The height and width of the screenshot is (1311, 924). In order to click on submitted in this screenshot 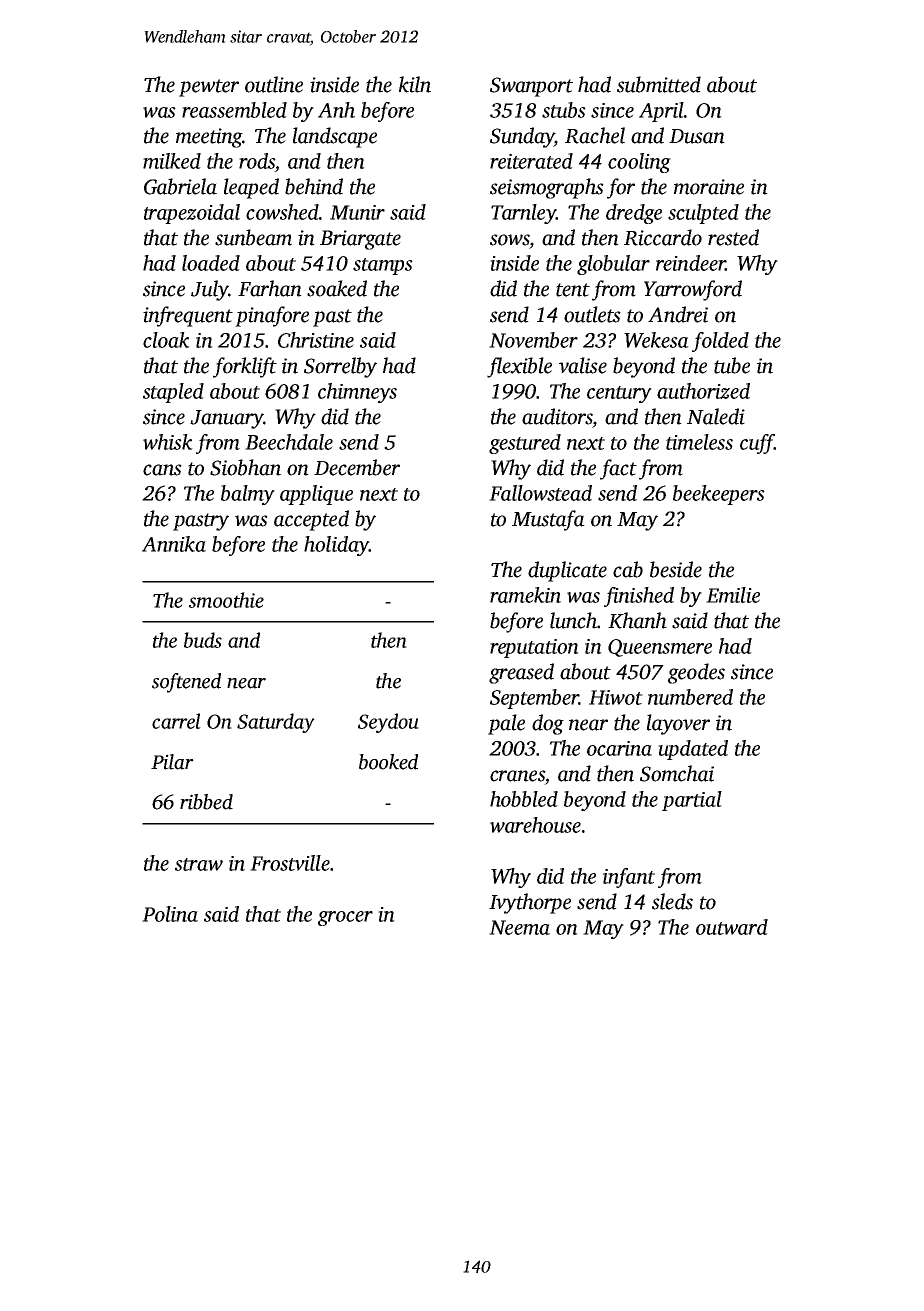, I will do `click(659, 84)`.
